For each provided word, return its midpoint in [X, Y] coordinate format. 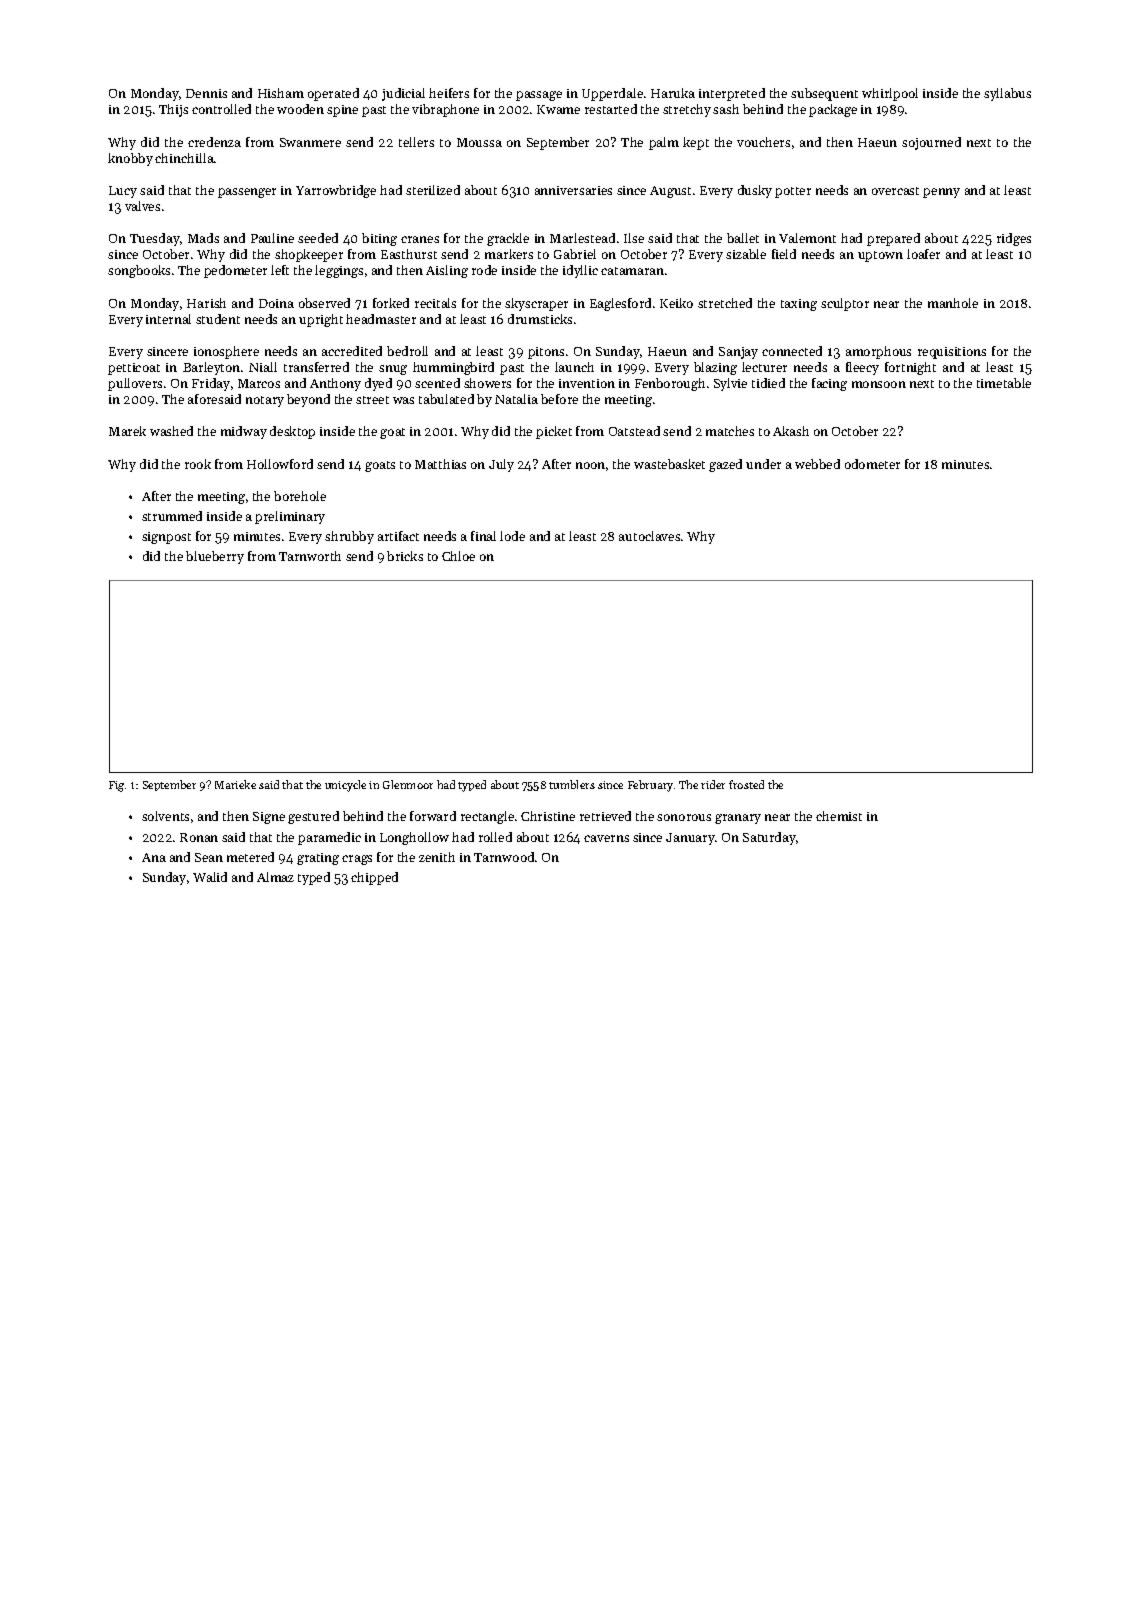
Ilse [634, 238]
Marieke [235, 784]
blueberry [215, 557]
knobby [130, 159]
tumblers [572, 784]
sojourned [931, 143]
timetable [1004, 383]
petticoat [134, 369]
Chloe [458, 556]
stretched [725, 303]
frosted [746, 784]
